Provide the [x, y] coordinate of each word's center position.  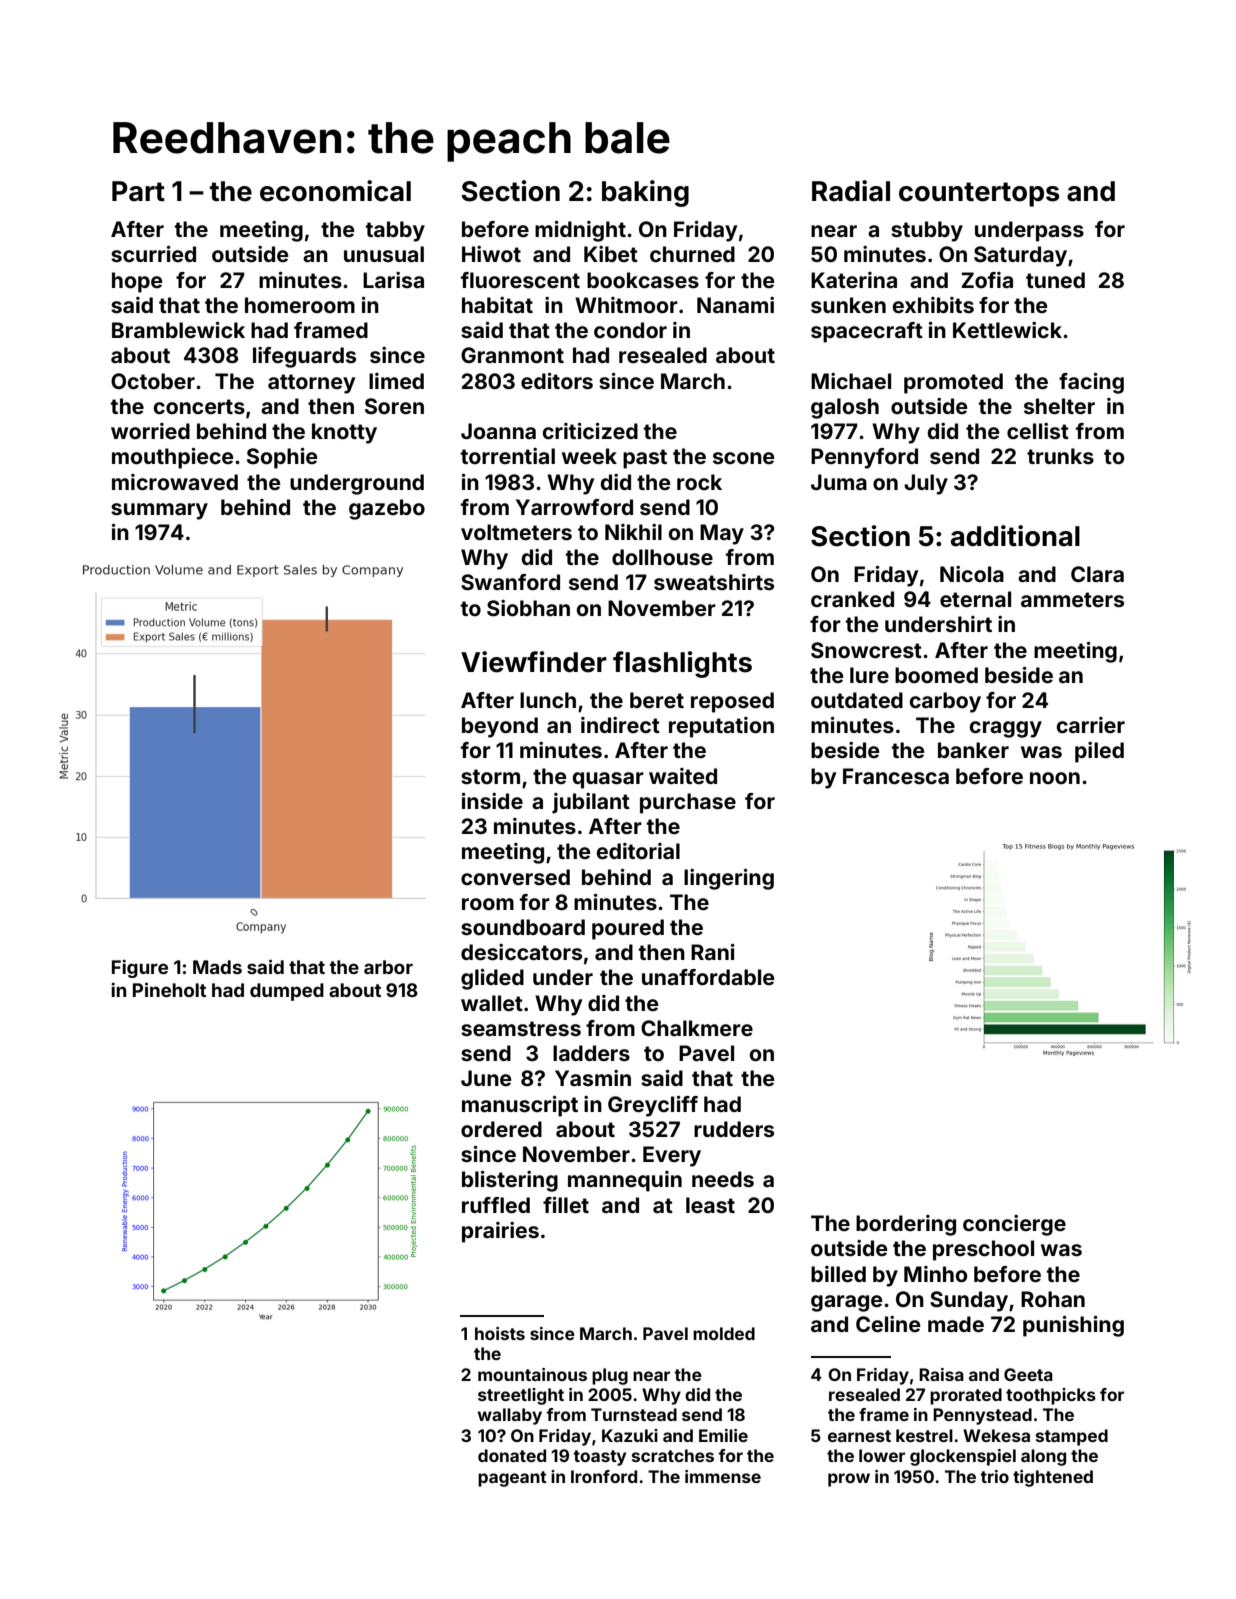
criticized [590, 431]
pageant [512, 1479]
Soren [394, 406]
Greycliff [653, 1106]
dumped [287, 992]
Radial [851, 191]
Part [138, 191]
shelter [1059, 406]
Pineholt [169, 989]
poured [628, 929]
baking [645, 193]
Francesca [896, 776]
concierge [1014, 1225]
